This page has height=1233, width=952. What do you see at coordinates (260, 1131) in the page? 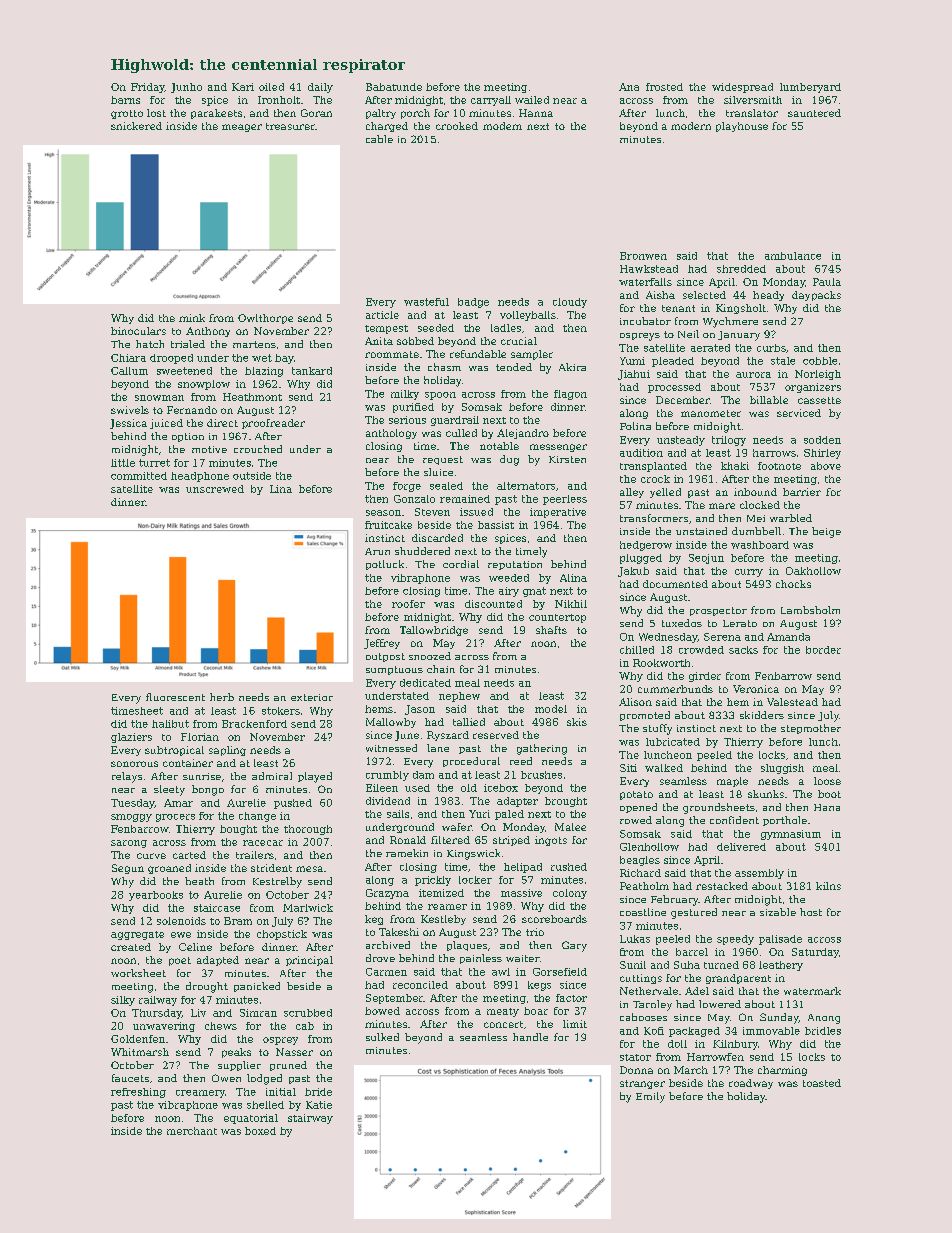
I see `boxed` at bounding box center [260, 1131].
